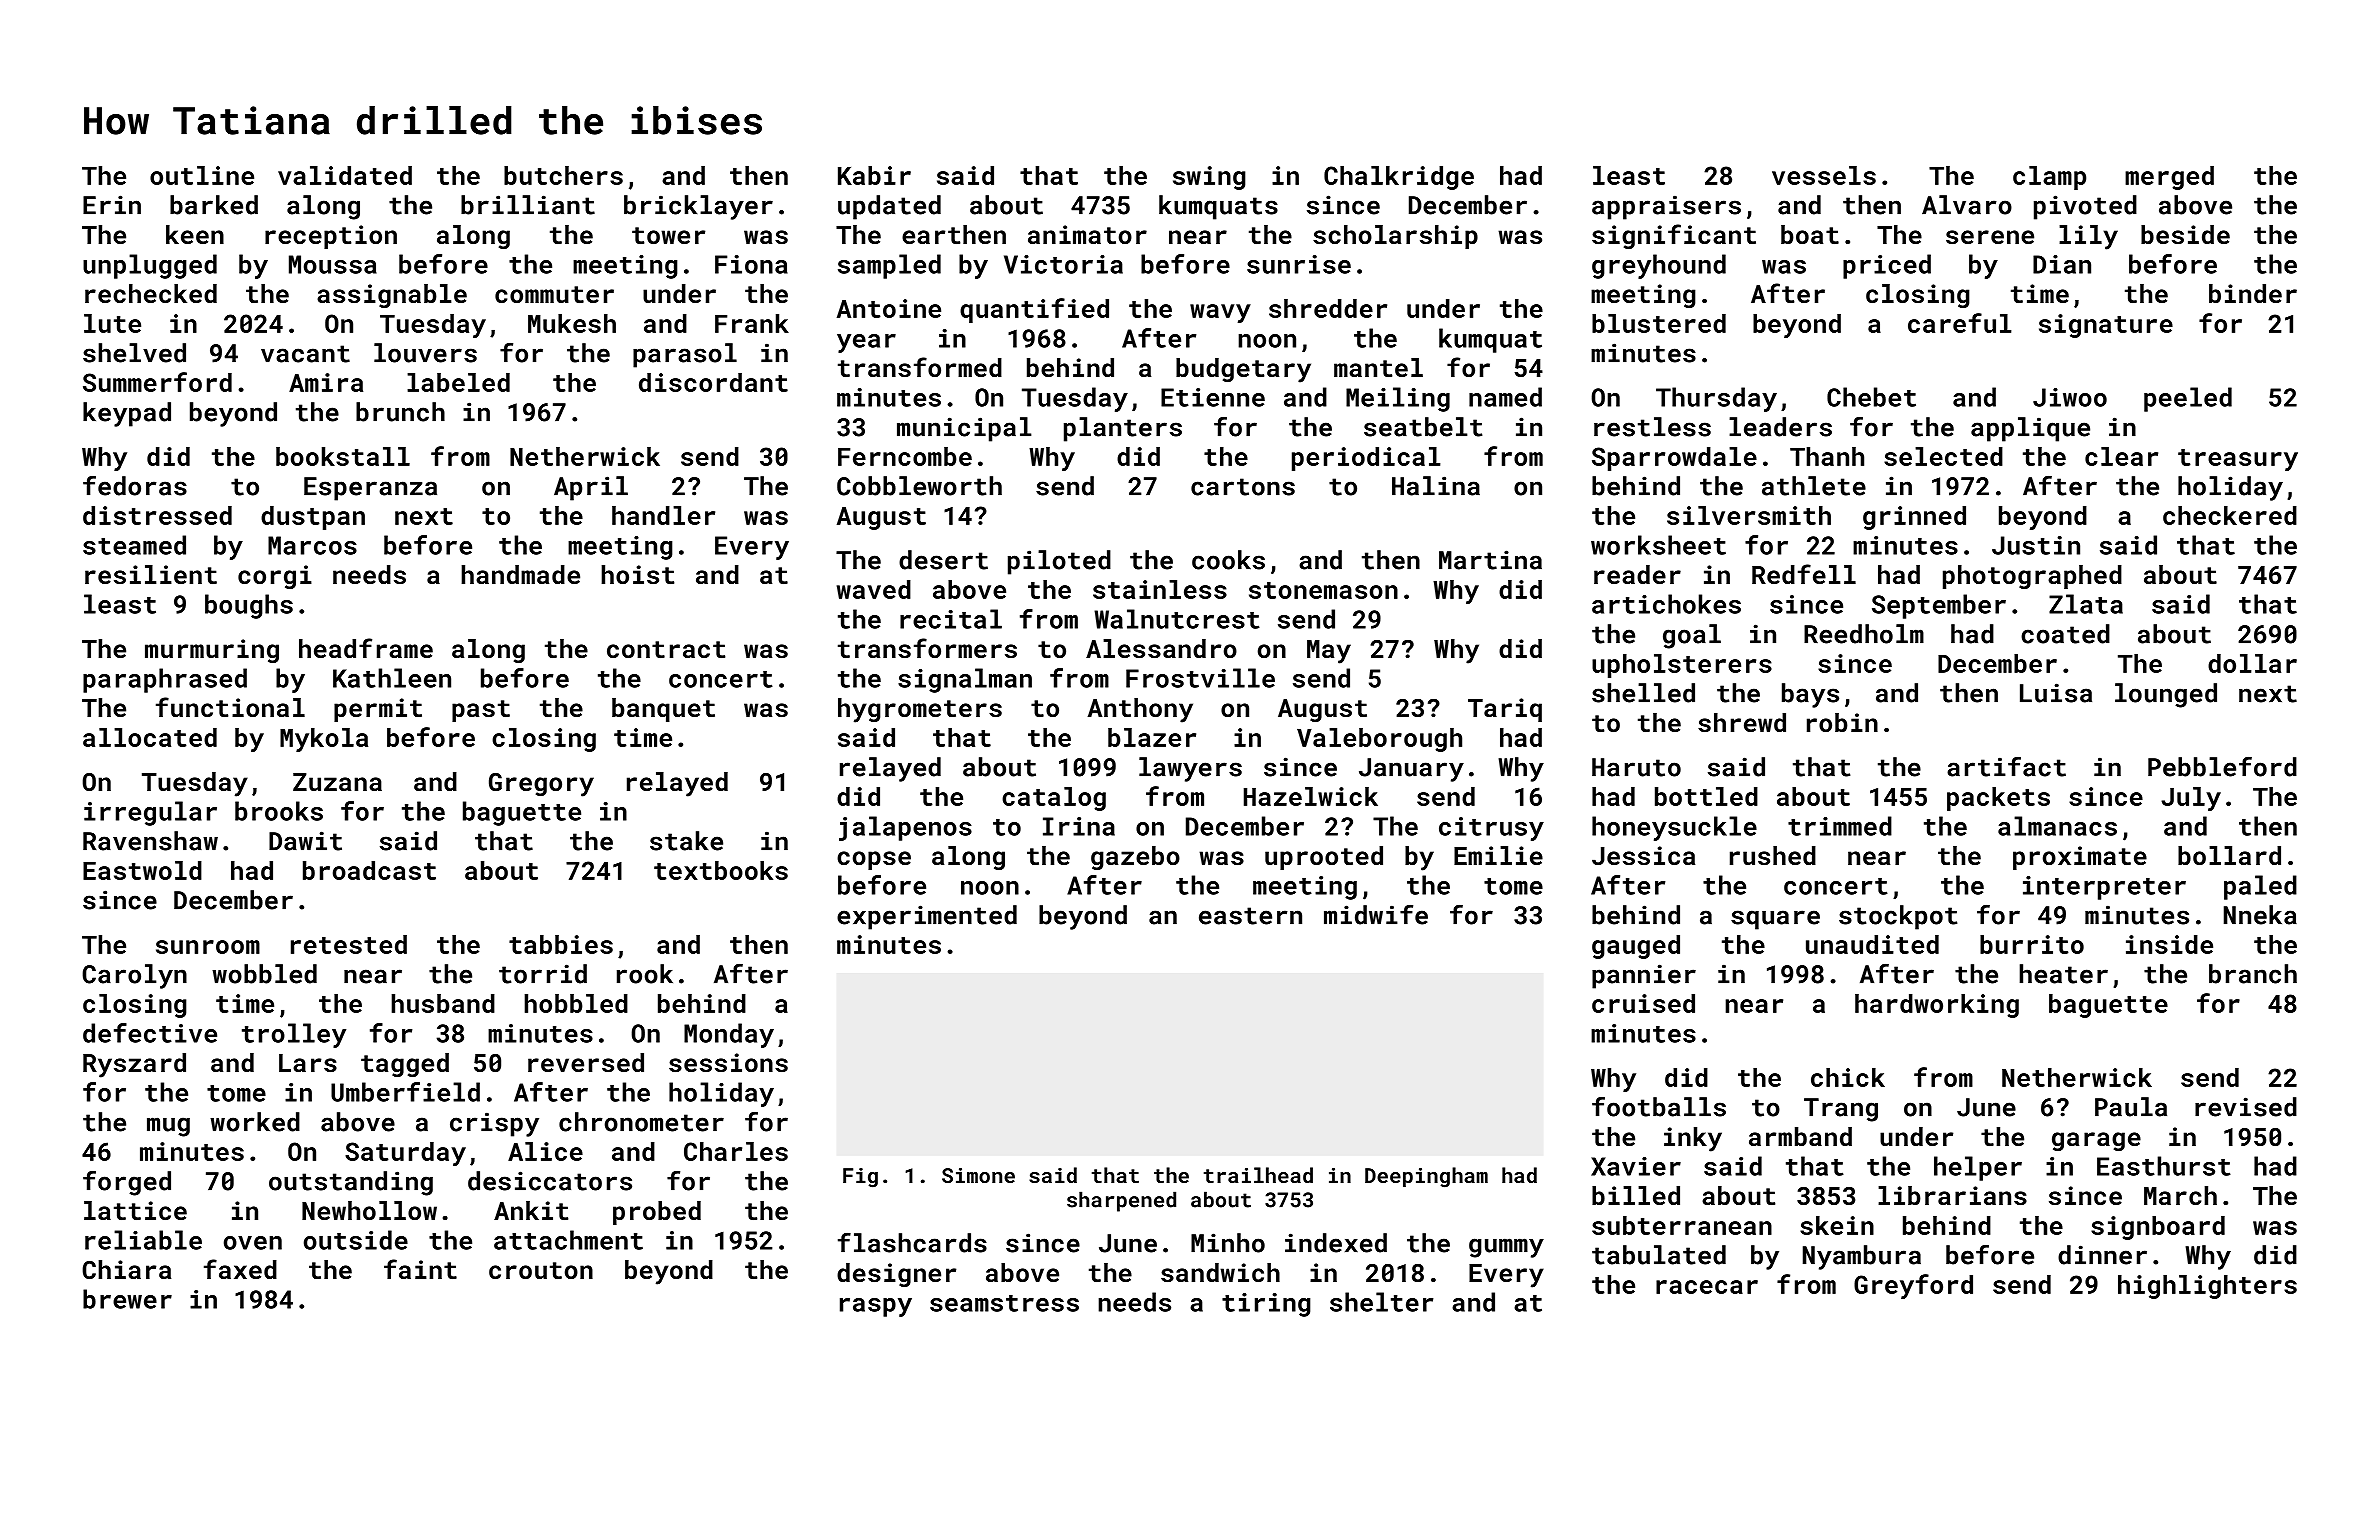  Describe the element at coordinates (2070, 397) in the screenshot. I see `Jiwoo` at that location.
